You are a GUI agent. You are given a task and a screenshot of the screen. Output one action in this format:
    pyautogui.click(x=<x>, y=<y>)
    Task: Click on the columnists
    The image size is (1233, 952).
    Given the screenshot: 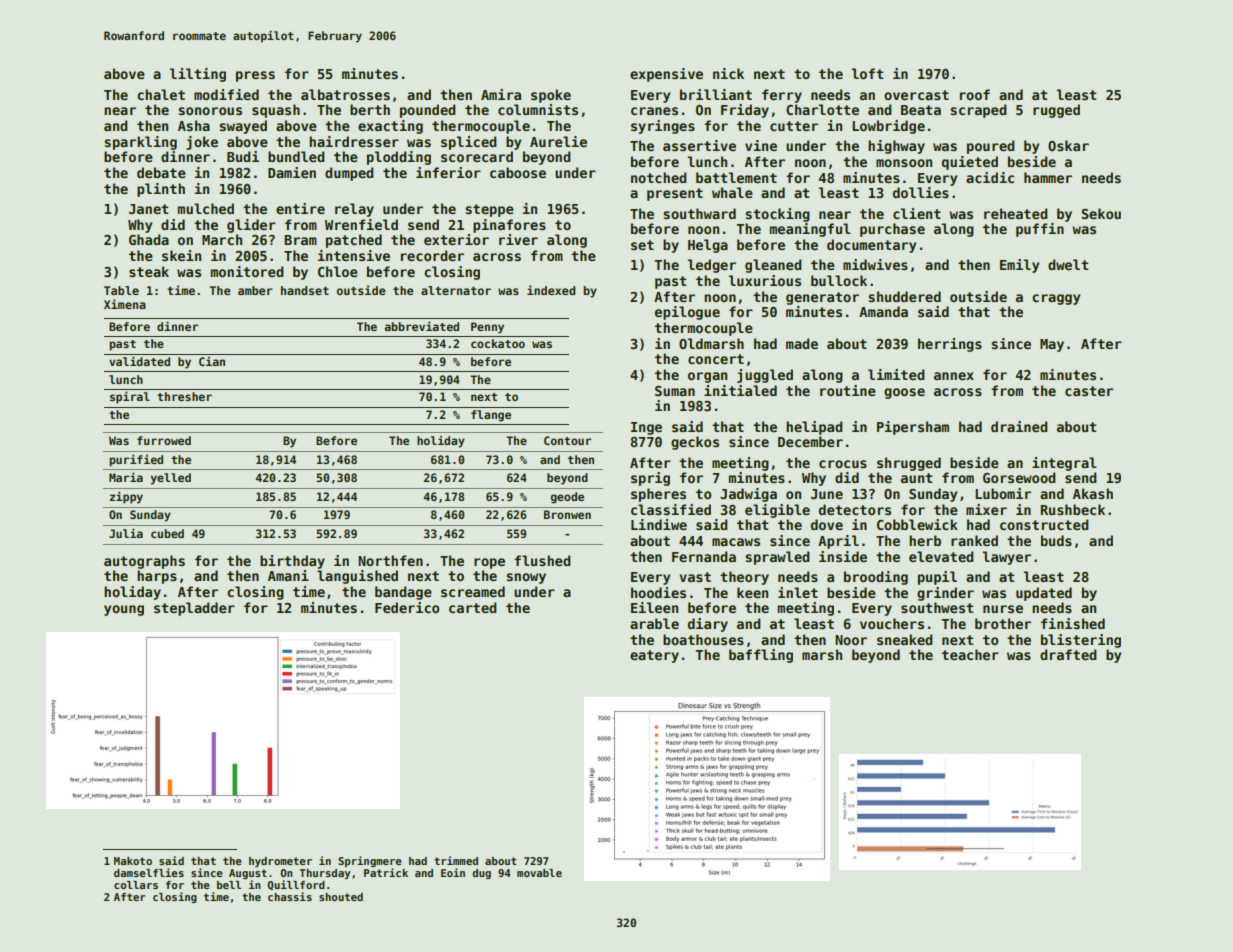 What is the action you would take?
    pyautogui.click(x=538, y=109)
